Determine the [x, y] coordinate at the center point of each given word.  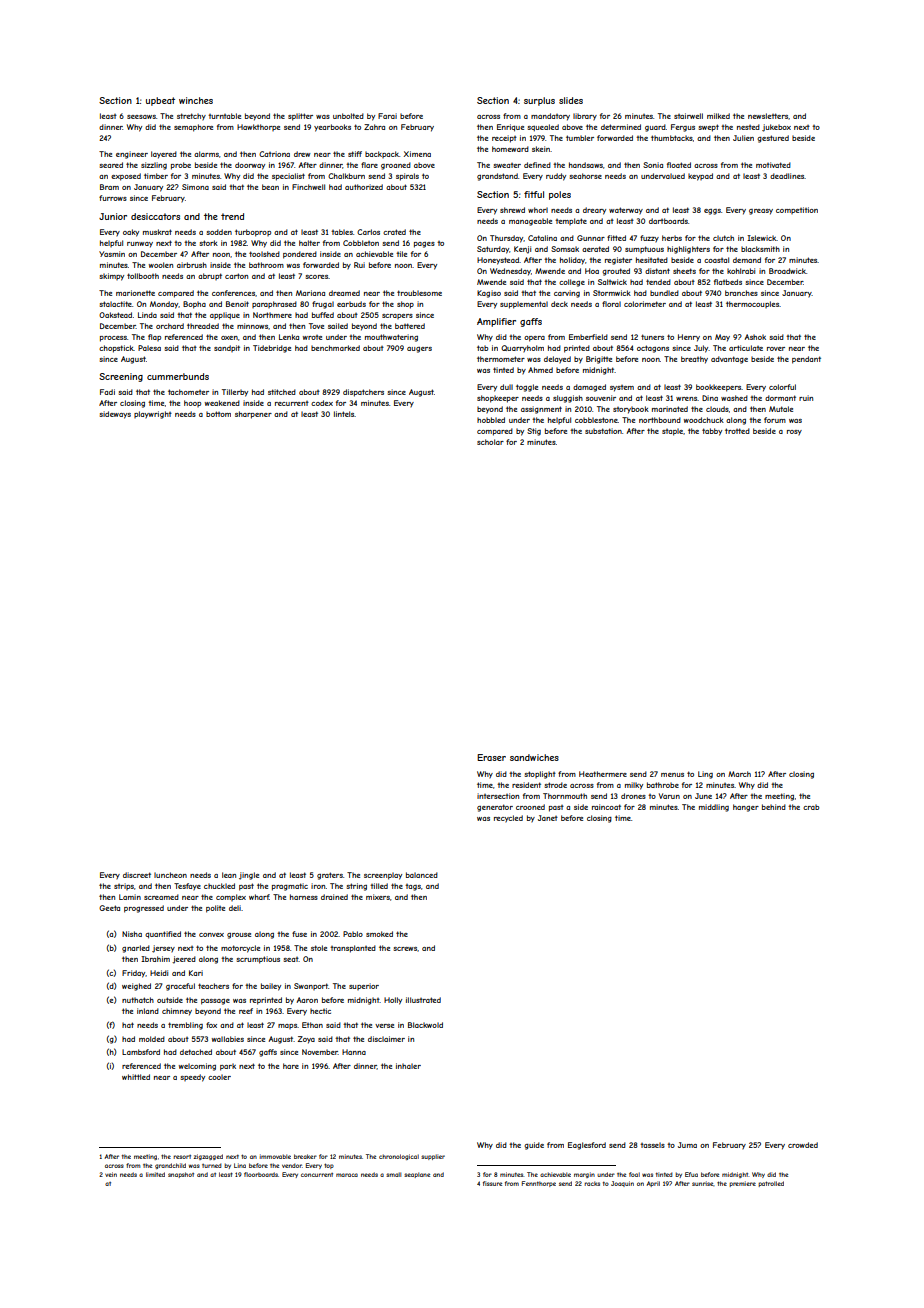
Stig [534, 432]
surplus [539, 101]
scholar [490, 442]
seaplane [417, 1175]
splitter [300, 117]
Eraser [491, 757]
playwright [153, 415]
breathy [694, 360]
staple [672, 432]
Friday [134, 974]
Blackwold [425, 1025]
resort [182, 1157]
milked [718, 116]
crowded [803, 1145]
